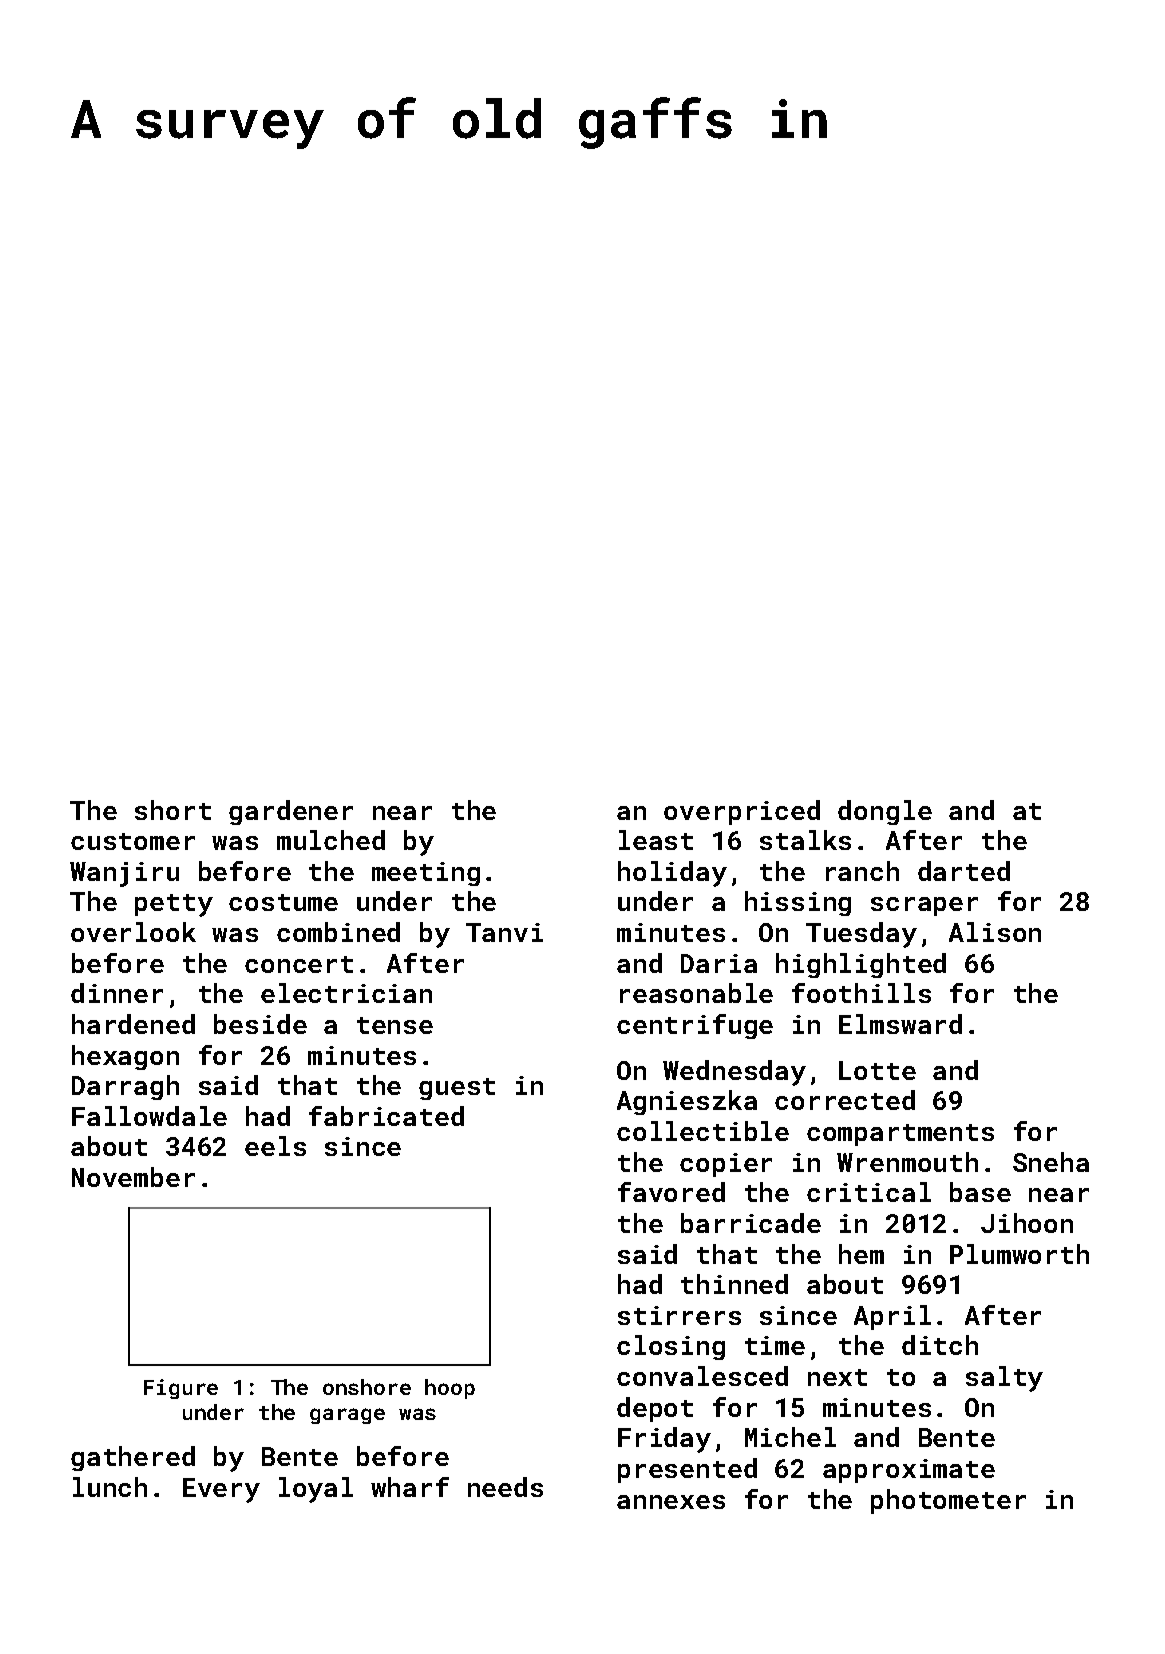  I want to click on favored, so click(671, 1192).
